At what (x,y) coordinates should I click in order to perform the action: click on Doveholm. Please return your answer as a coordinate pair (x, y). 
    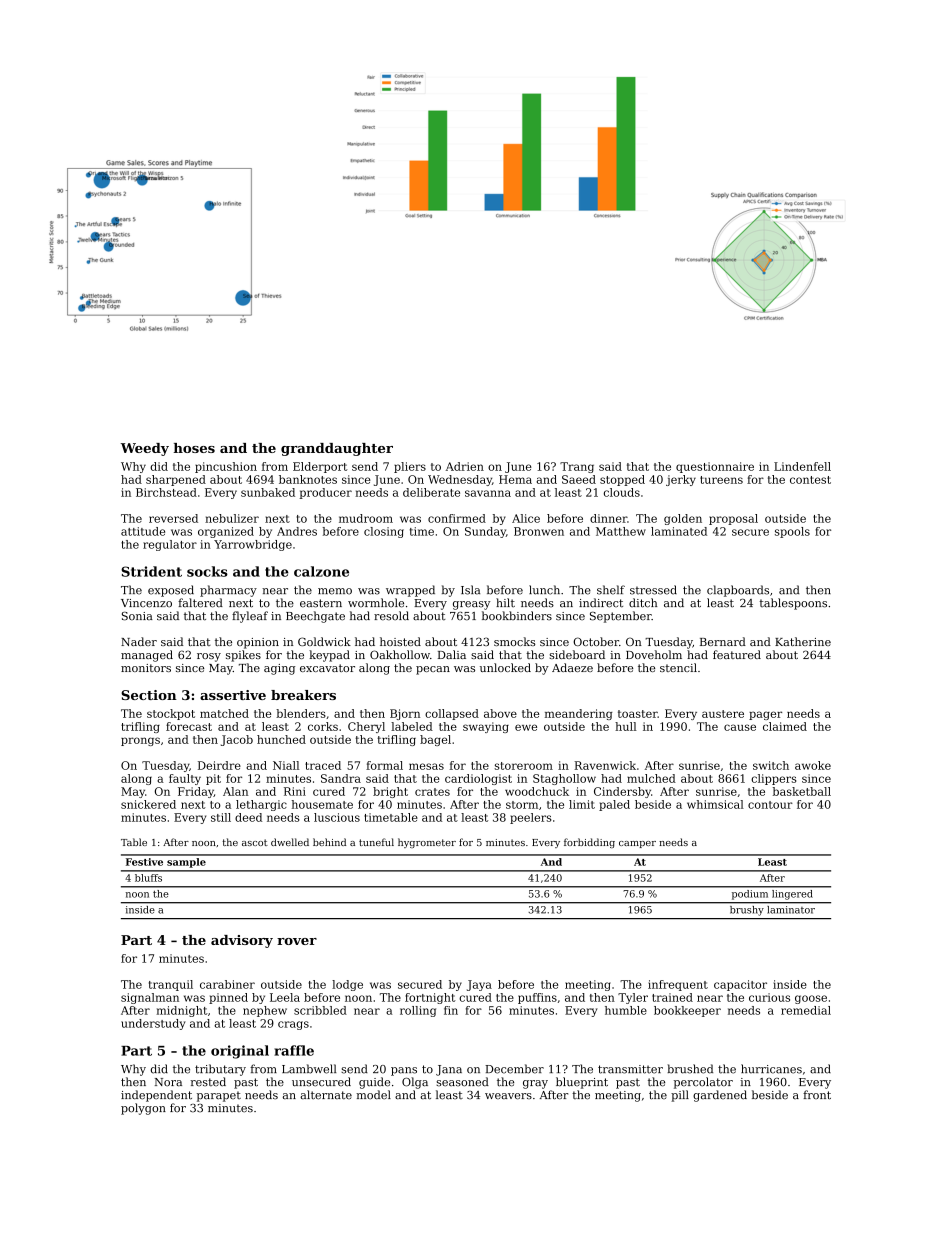
    Looking at the image, I should click on (654, 654).
